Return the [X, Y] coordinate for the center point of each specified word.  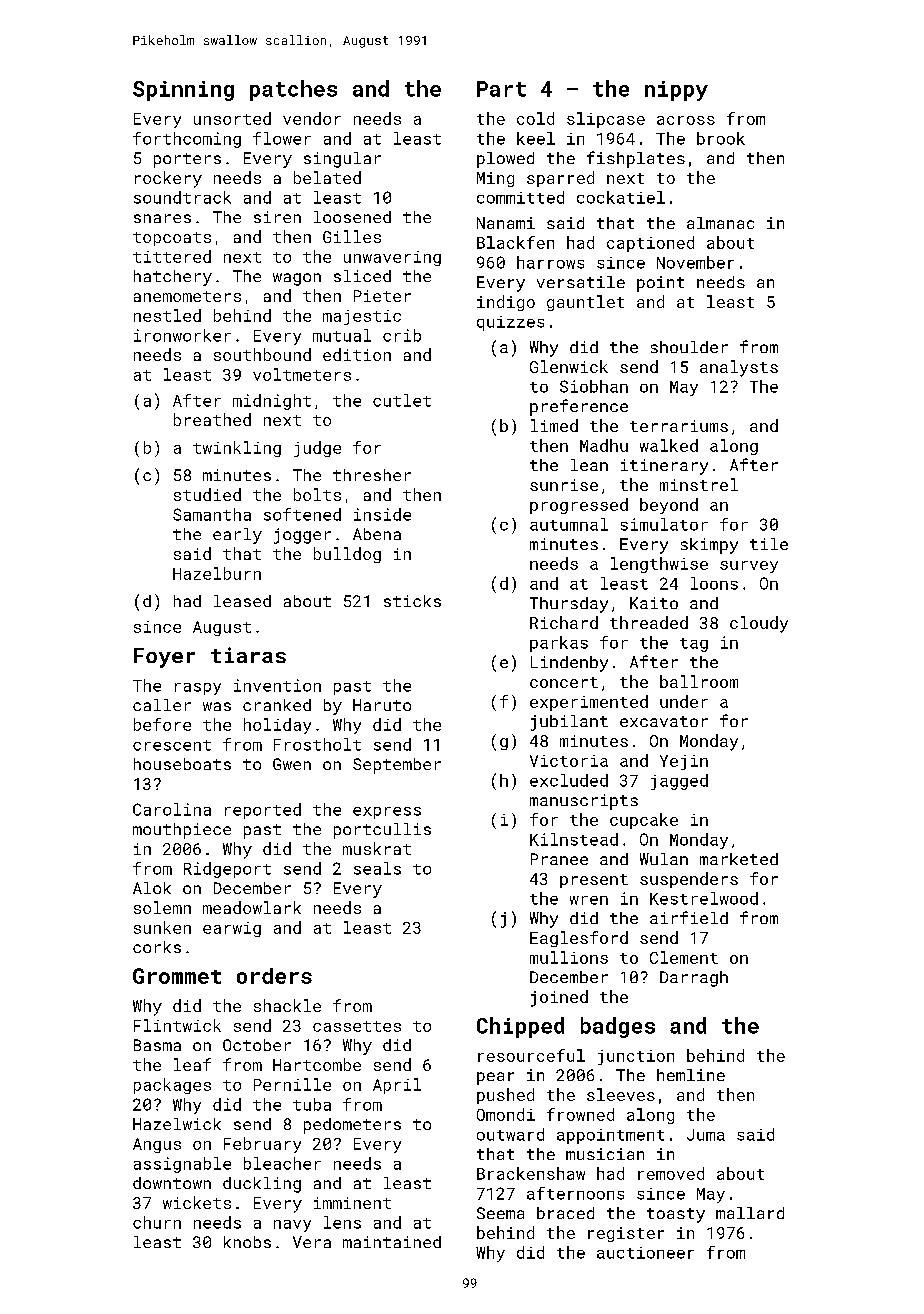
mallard [750, 1213]
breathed [212, 419]
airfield [689, 917]
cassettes [357, 1026]
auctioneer [645, 1253]
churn [157, 1222]
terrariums [679, 426]
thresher [372, 475]
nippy [676, 91]
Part [501, 89]
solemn [162, 907]
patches [293, 90]
